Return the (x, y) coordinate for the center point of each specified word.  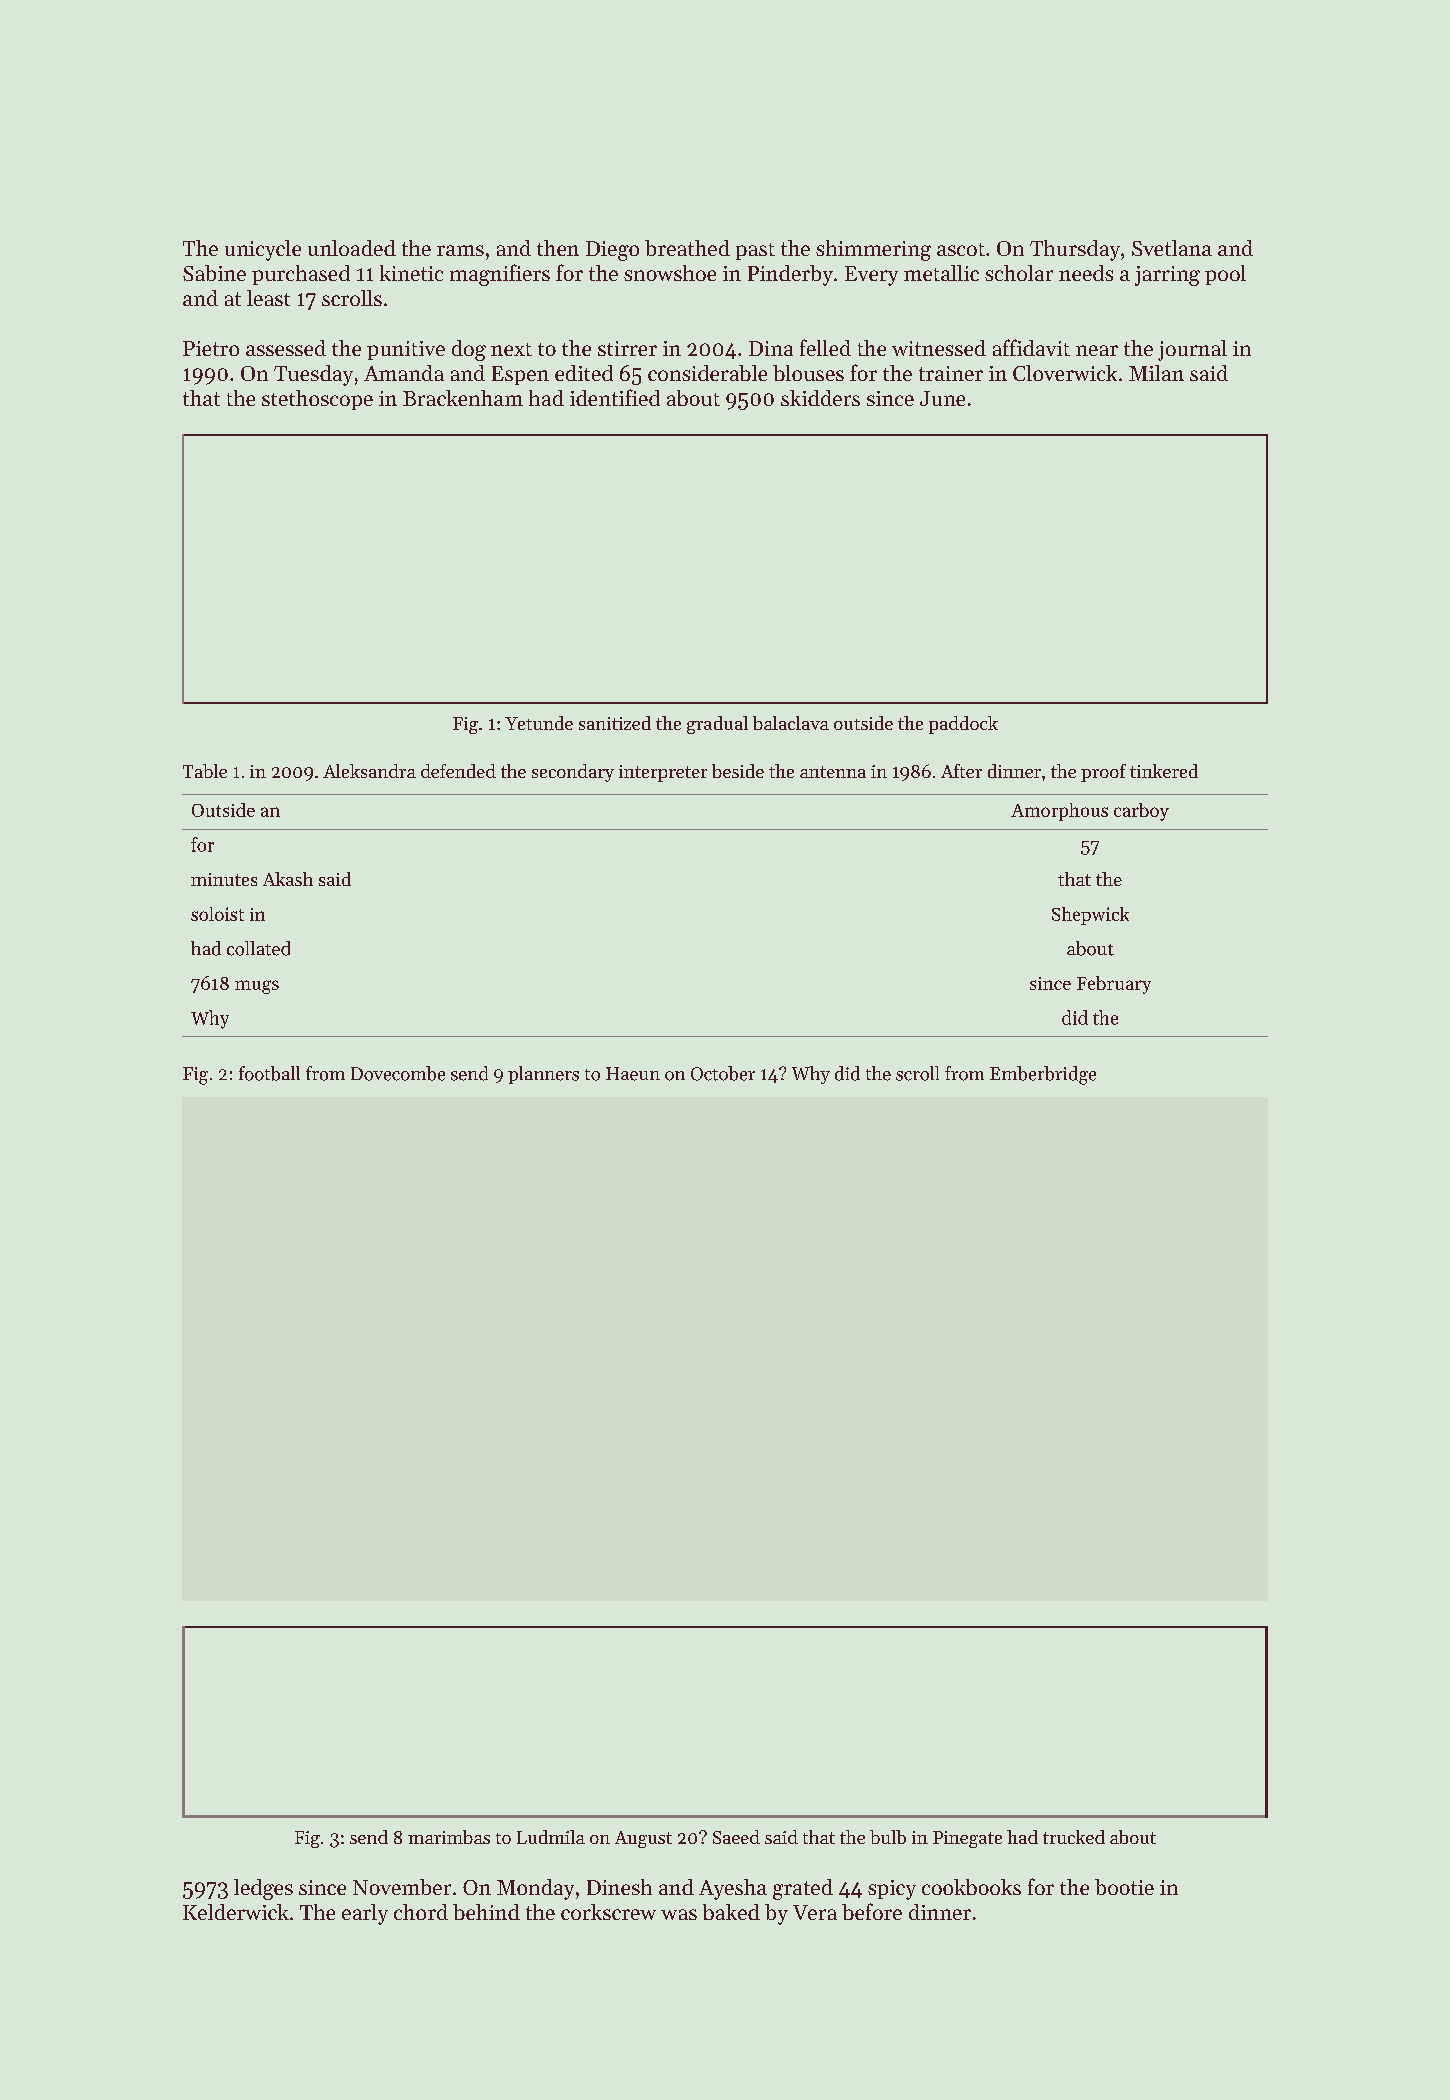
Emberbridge (1043, 1075)
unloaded (352, 248)
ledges (263, 1889)
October (723, 1073)
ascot (961, 249)
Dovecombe (398, 1073)
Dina (771, 348)
